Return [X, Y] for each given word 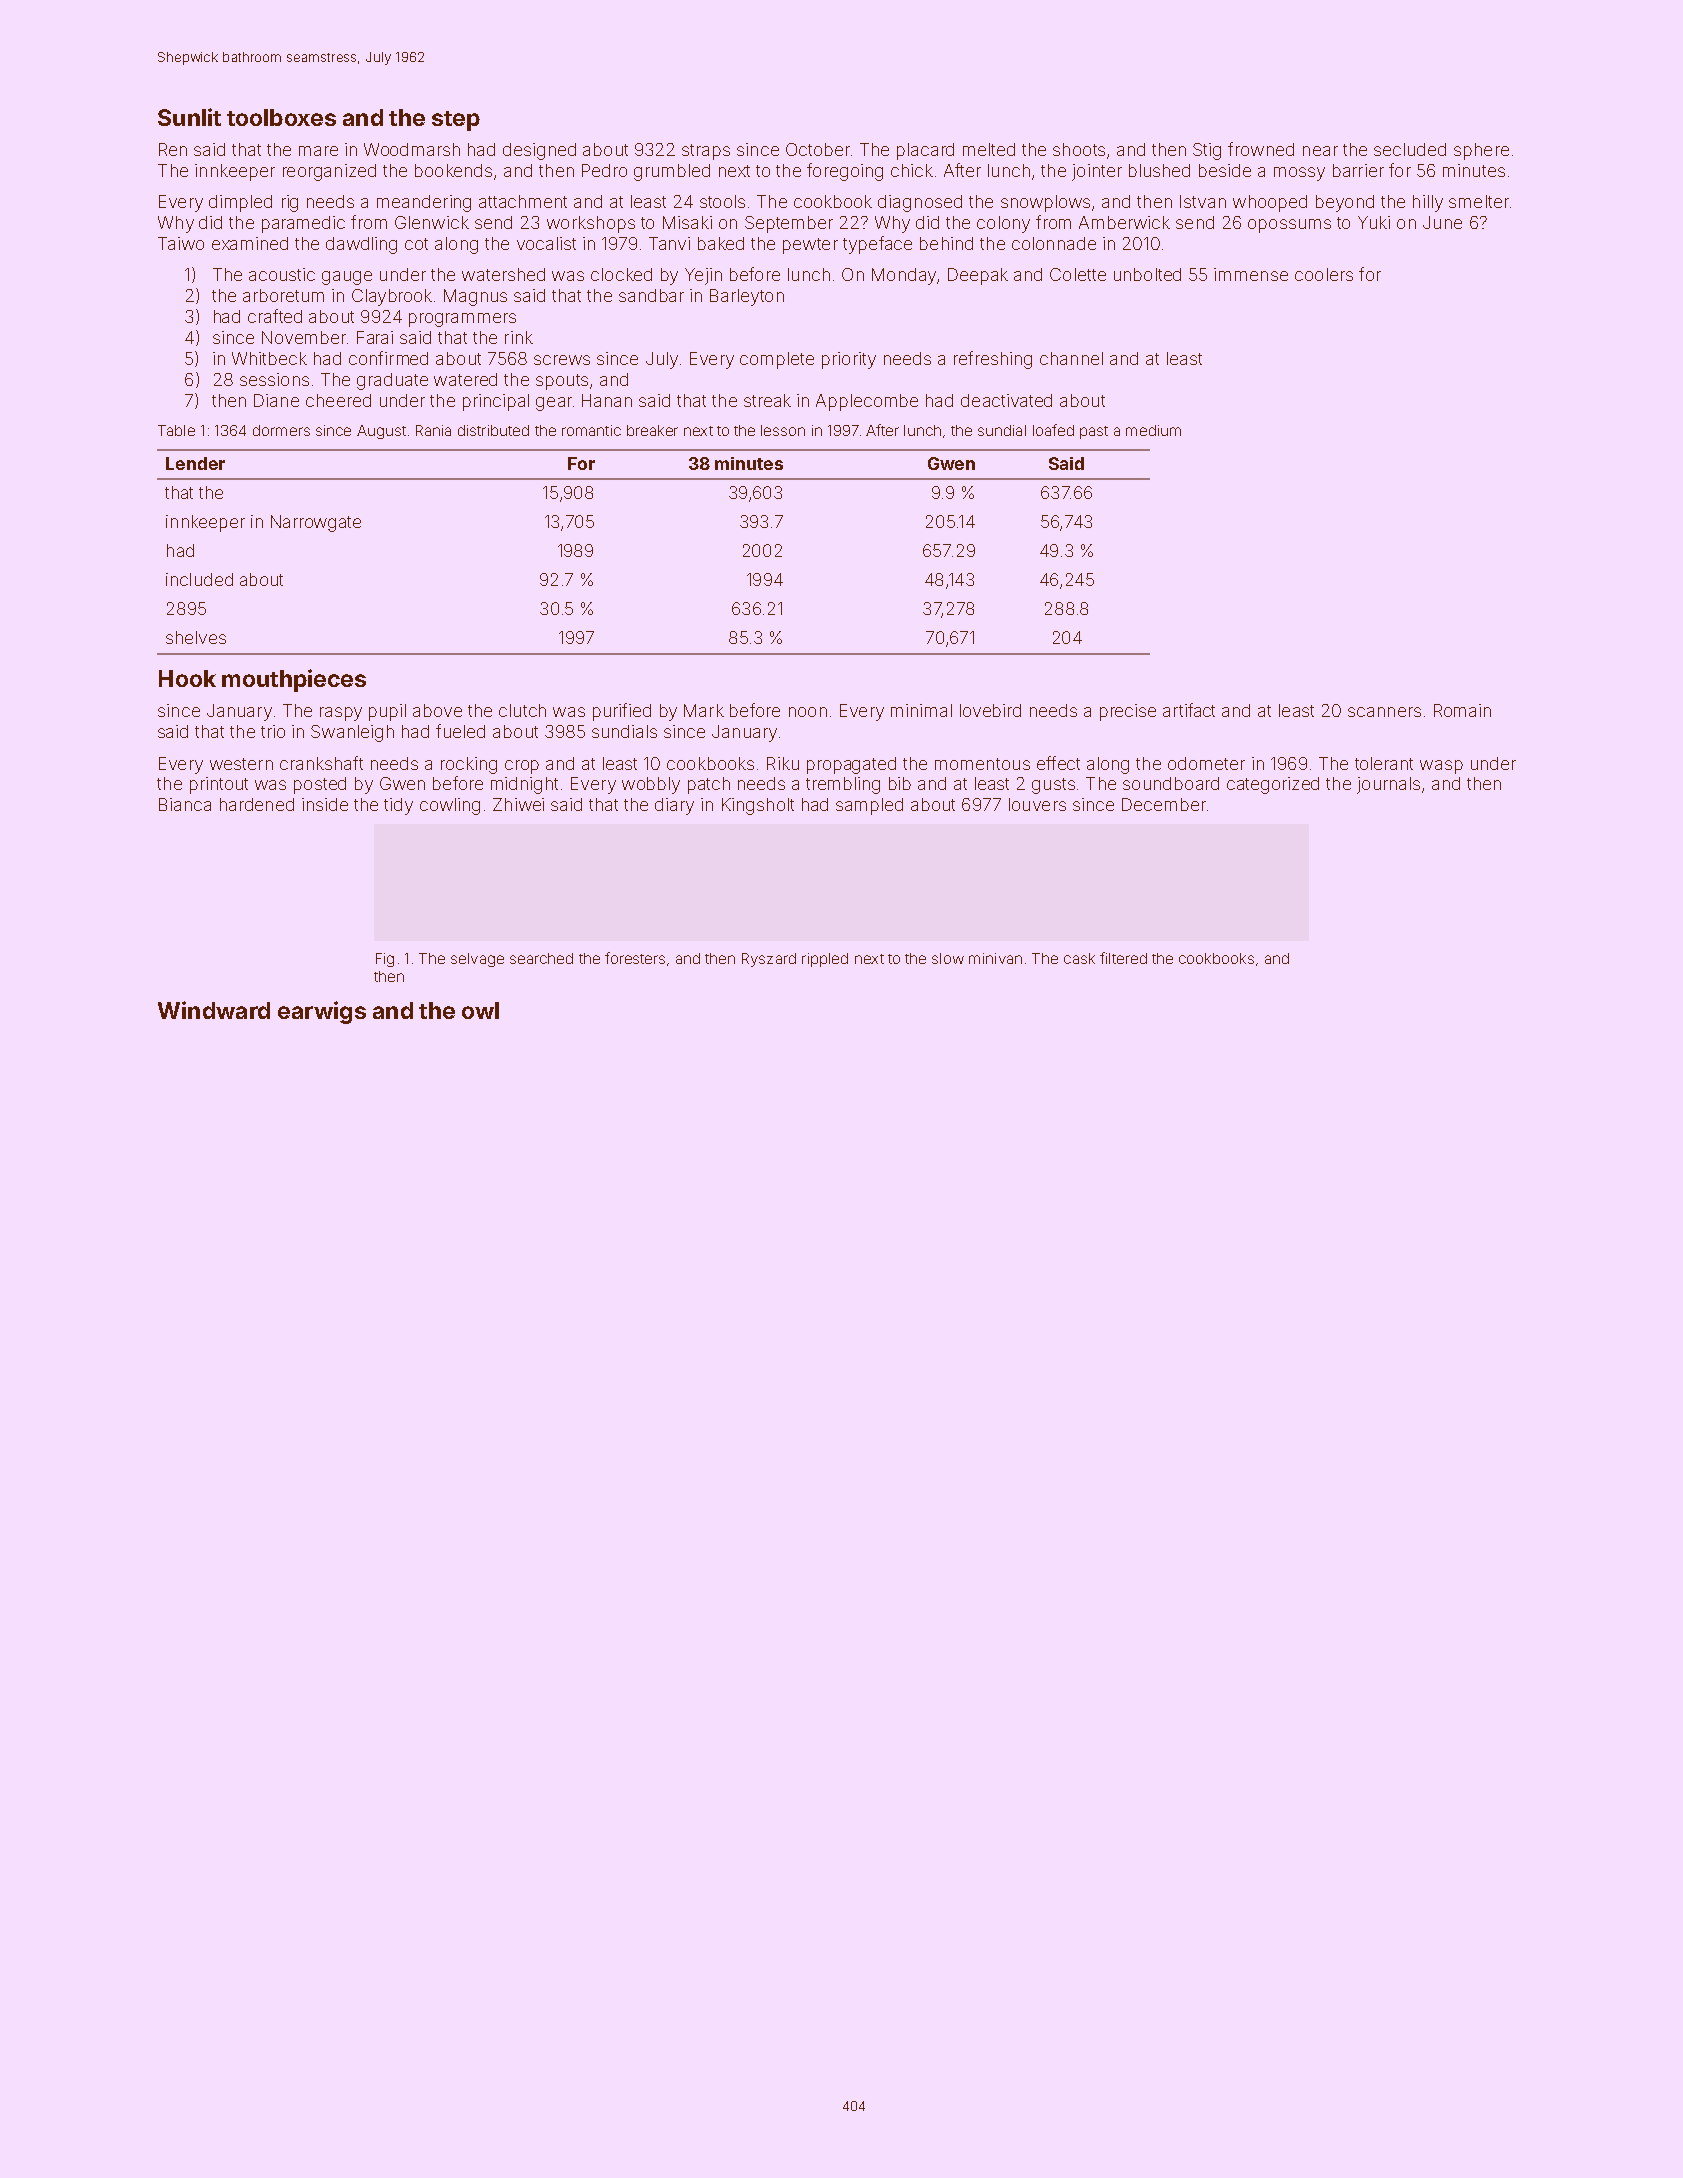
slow [948, 958]
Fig [385, 960]
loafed [1053, 430]
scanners [1384, 712]
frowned [1261, 149]
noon [808, 712]
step [456, 121]
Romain [1462, 710]
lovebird [990, 710]
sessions [274, 379]
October [818, 149]
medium [1153, 430]
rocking [469, 765]
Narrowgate [316, 523]
